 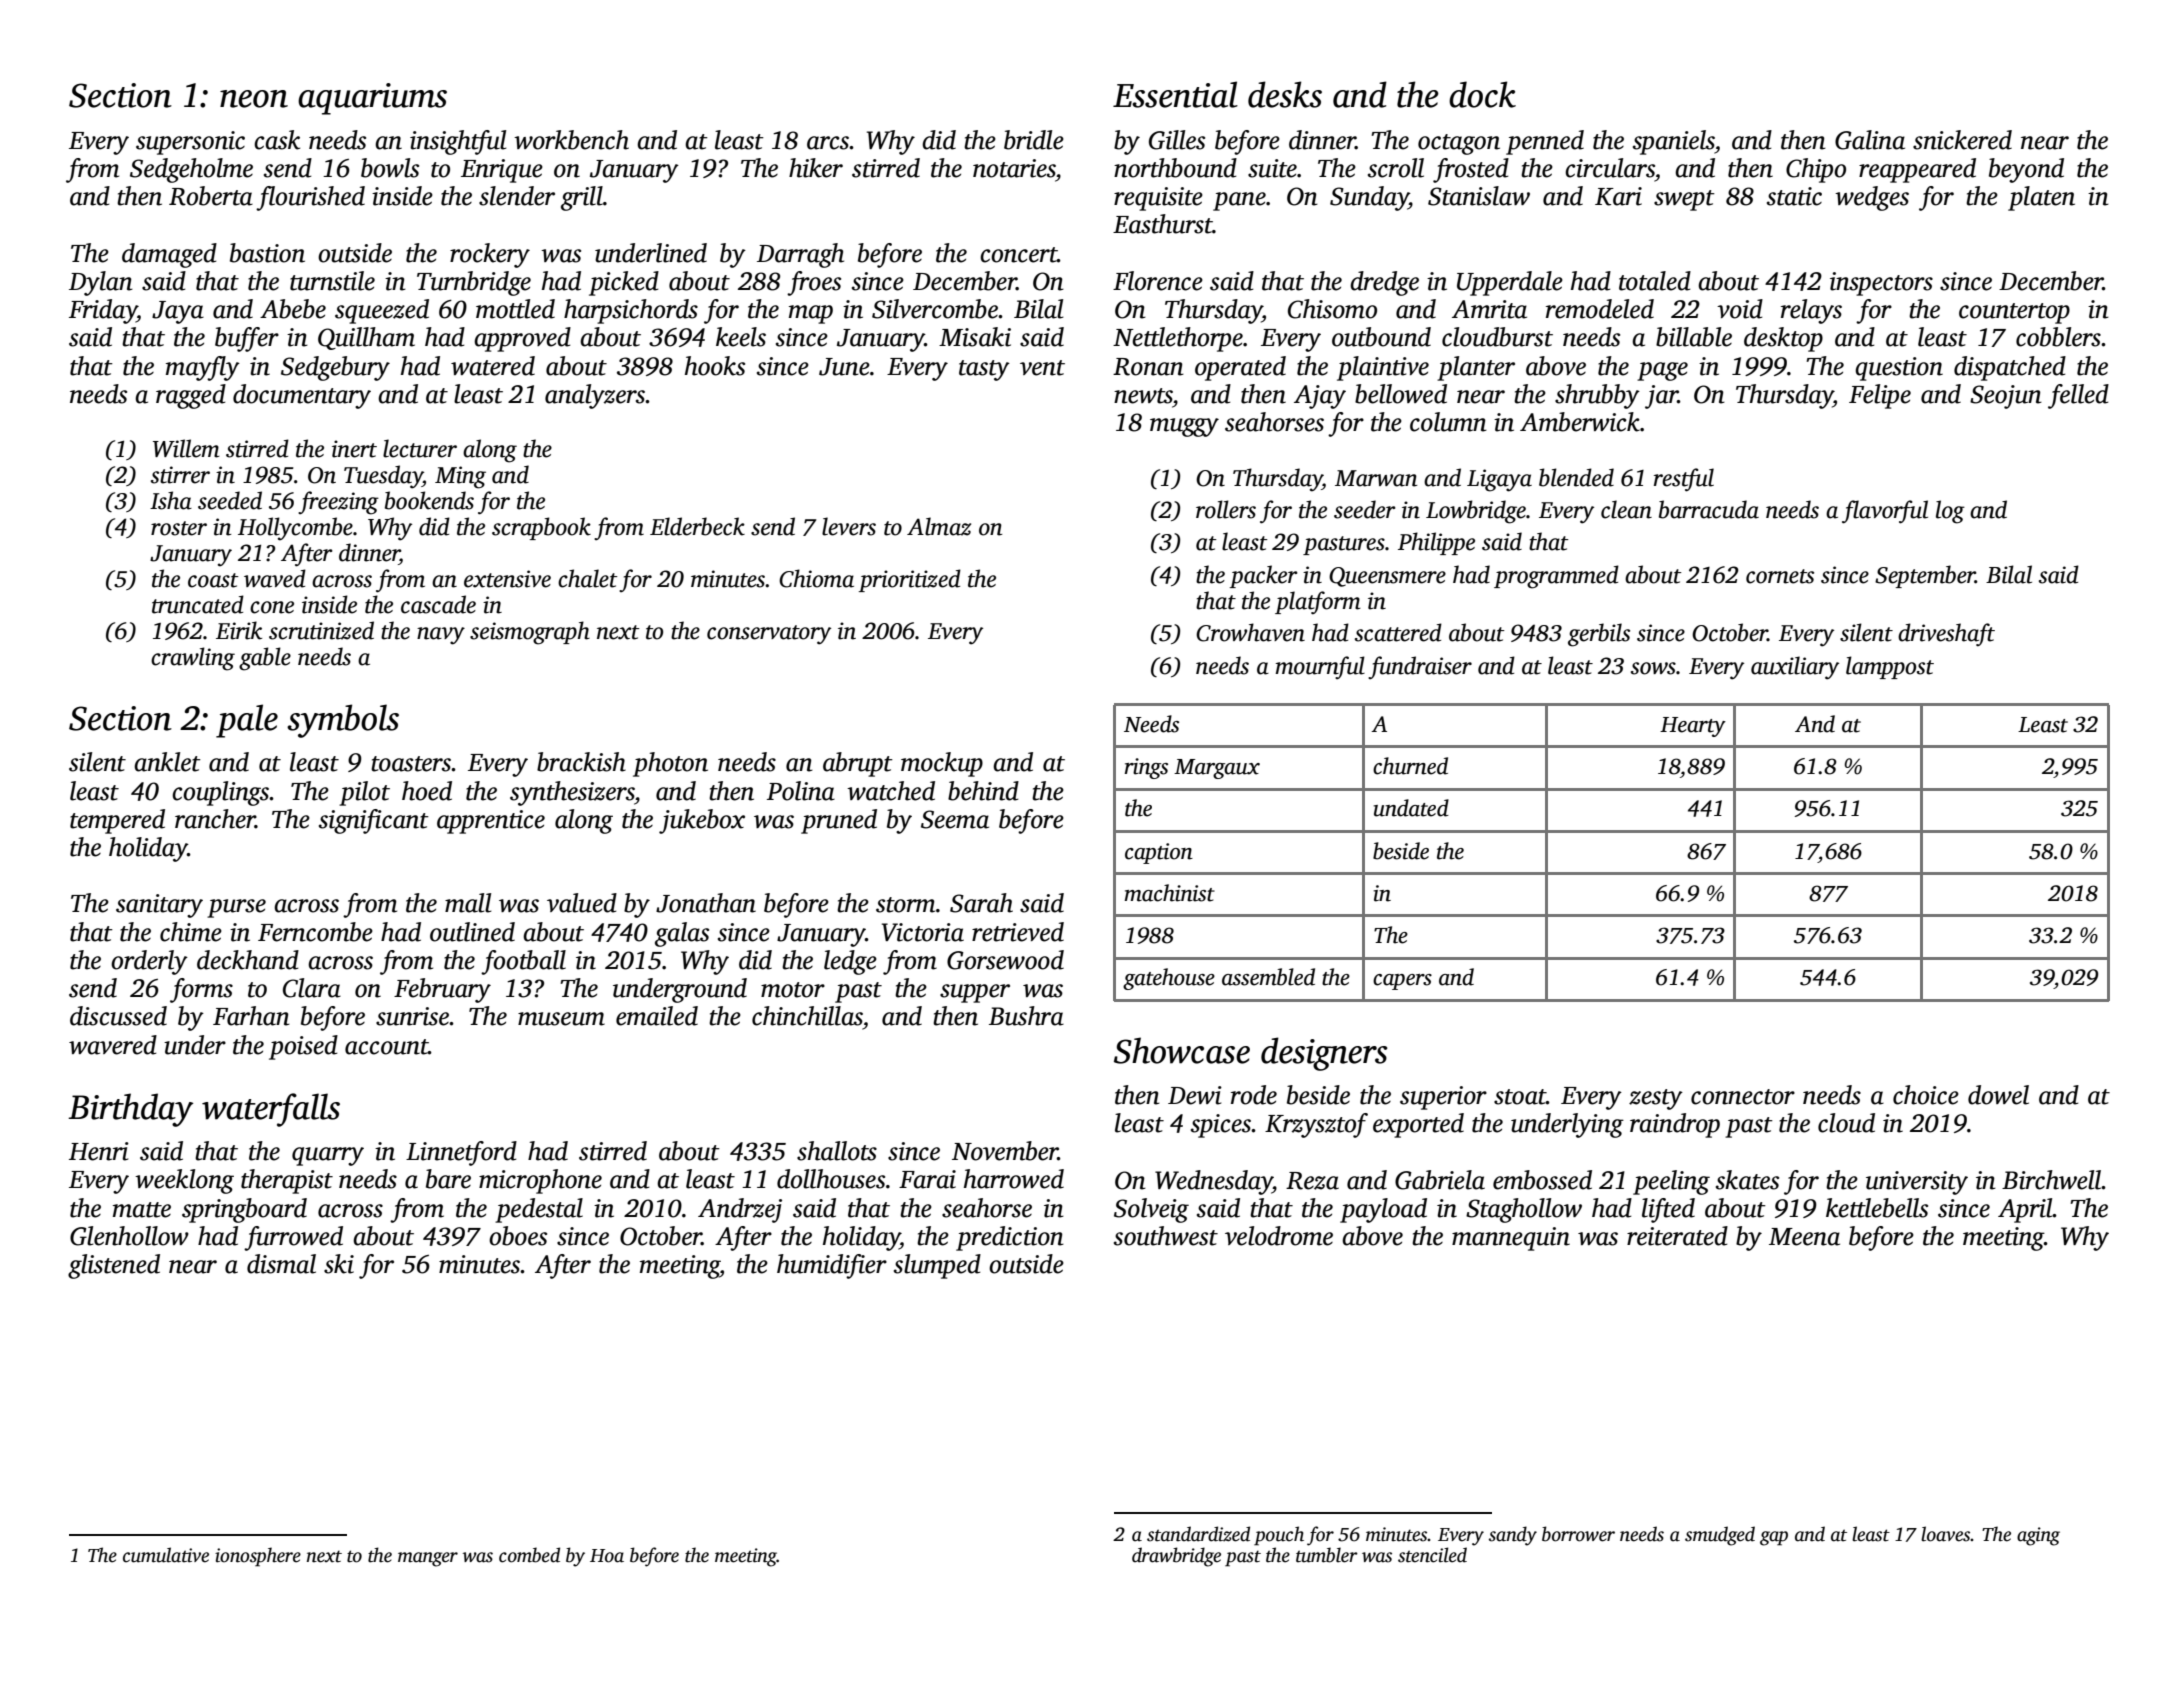 I want to click on wedges, so click(x=1872, y=198).
